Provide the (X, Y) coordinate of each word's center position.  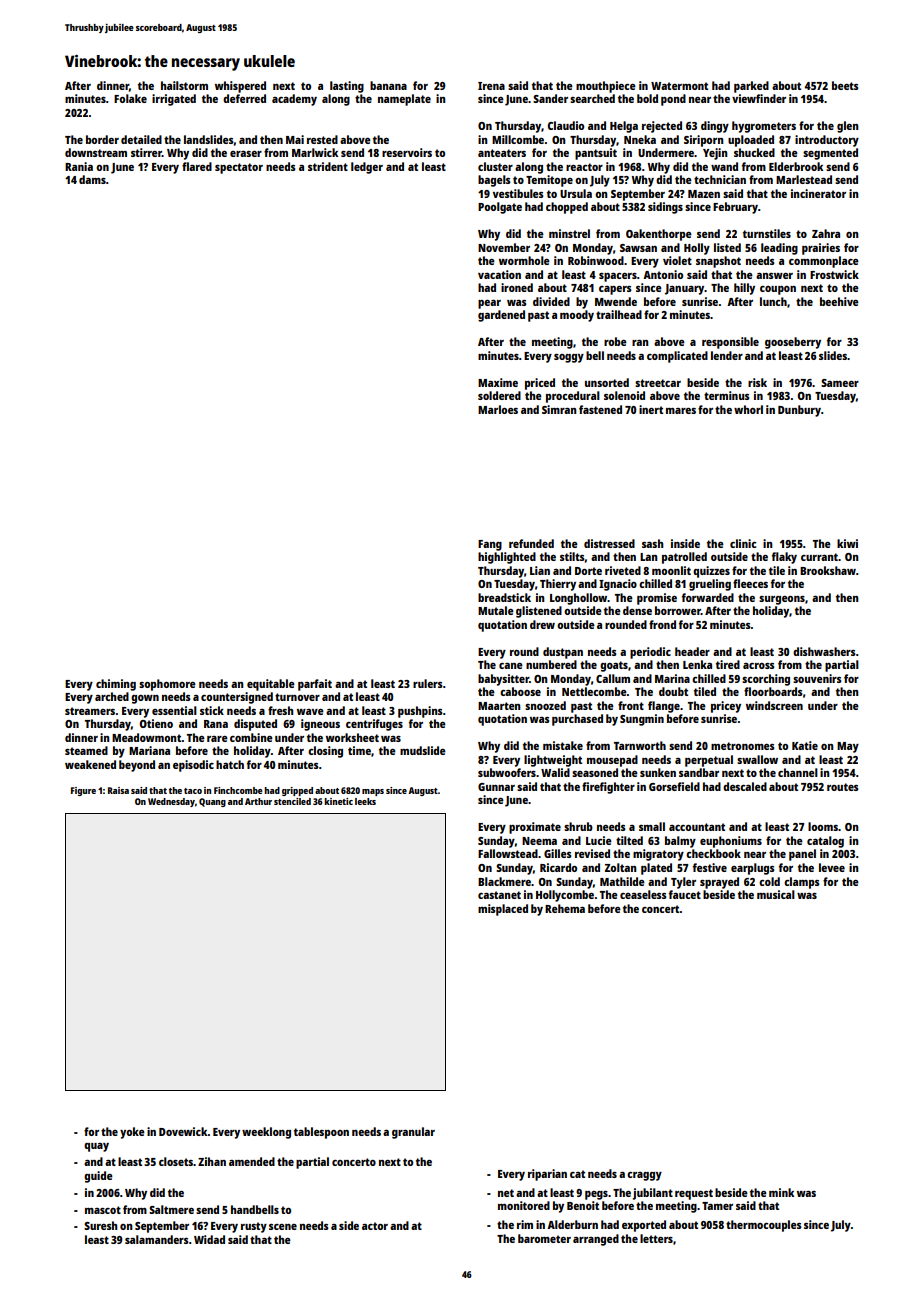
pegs (596, 1195)
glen (848, 127)
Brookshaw (828, 570)
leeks (365, 801)
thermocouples (764, 1226)
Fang (490, 545)
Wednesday (171, 802)
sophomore (167, 685)
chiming (116, 685)
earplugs (753, 869)
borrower (678, 610)
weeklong (266, 1133)
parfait (315, 685)
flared (197, 166)
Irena (491, 86)
